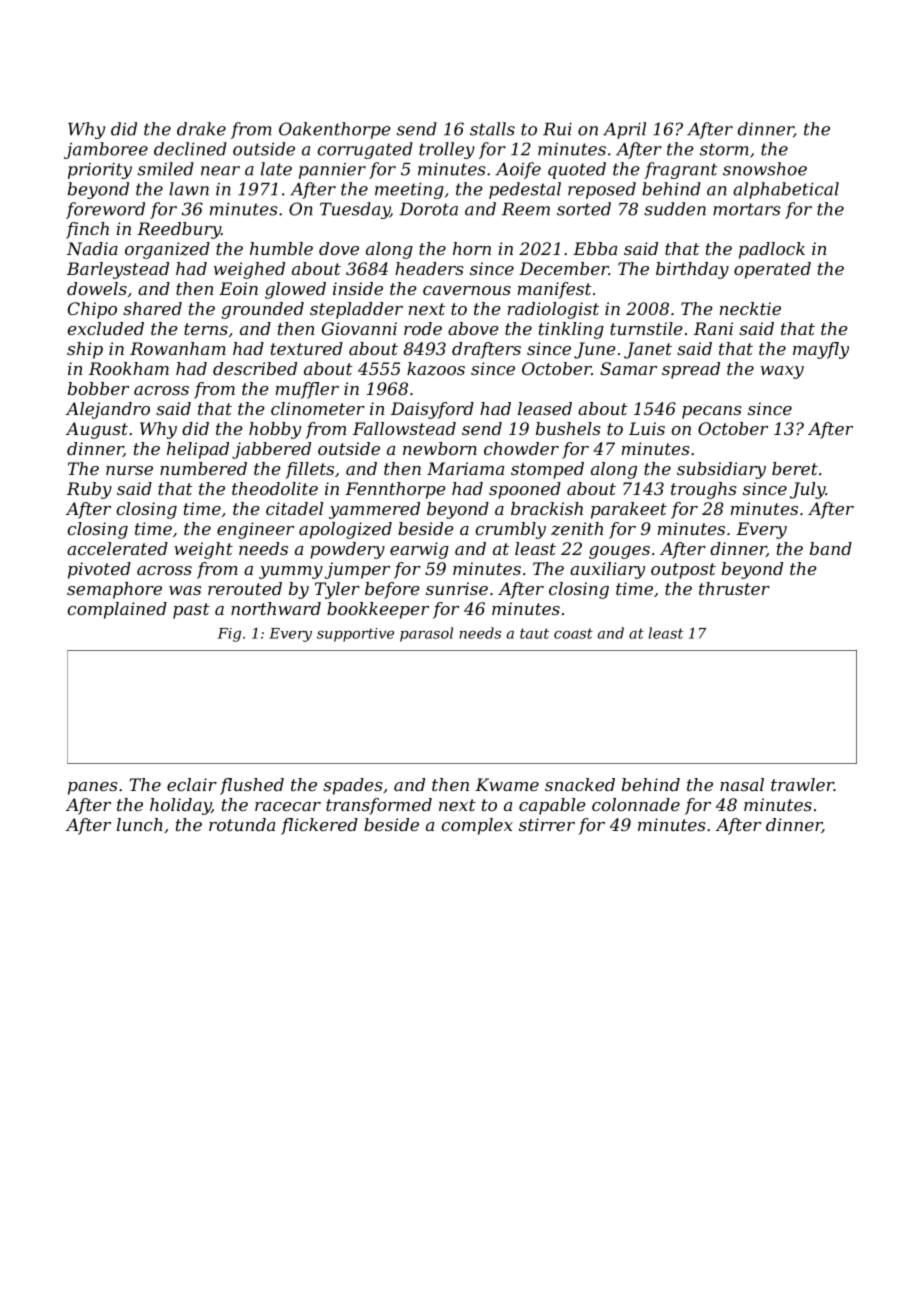 Image resolution: width=924 pixels, height=1308 pixels. I want to click on Eoin, so click(238, 288).
